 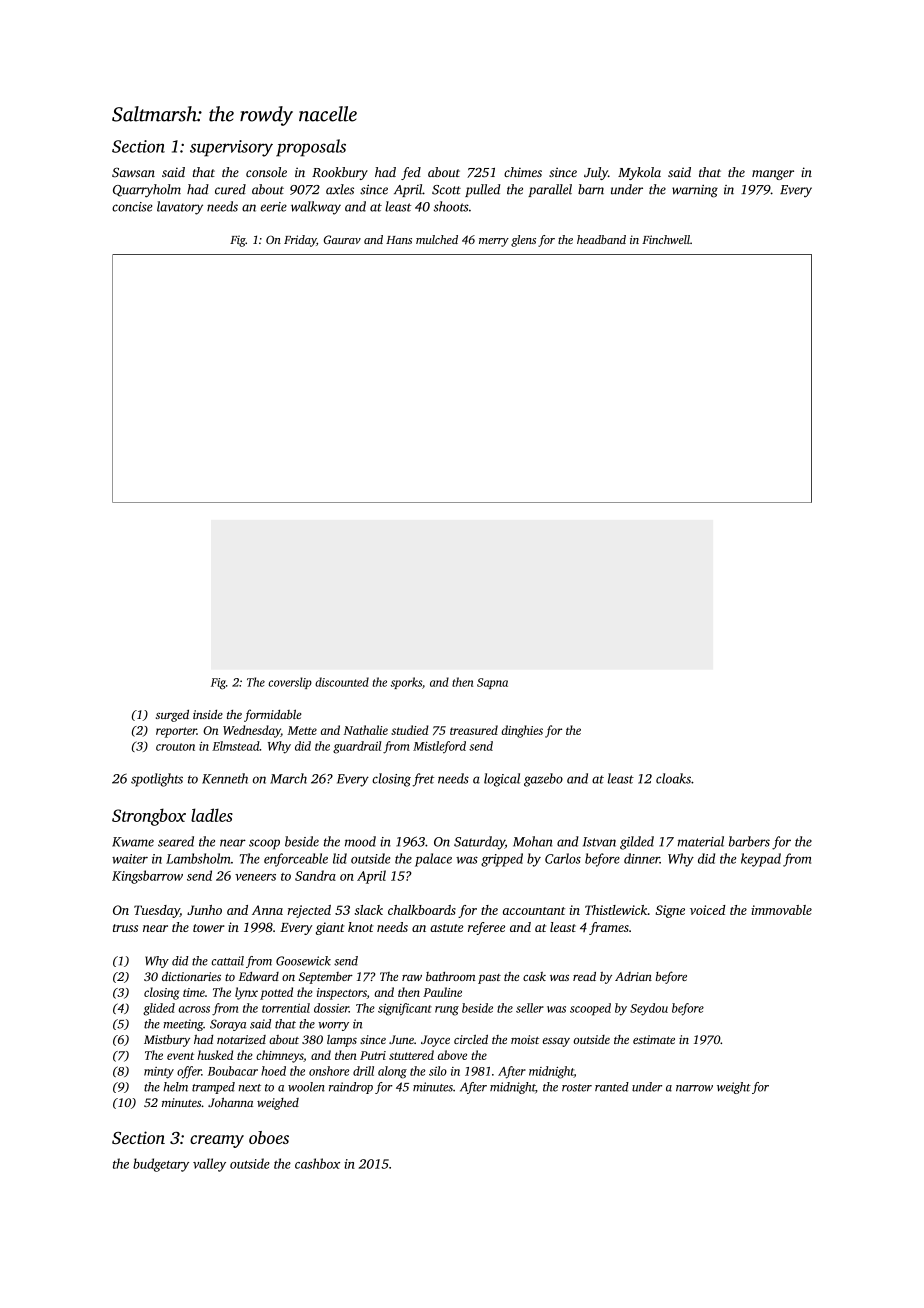 I want to click on headband, so click(x=601, y=239).
